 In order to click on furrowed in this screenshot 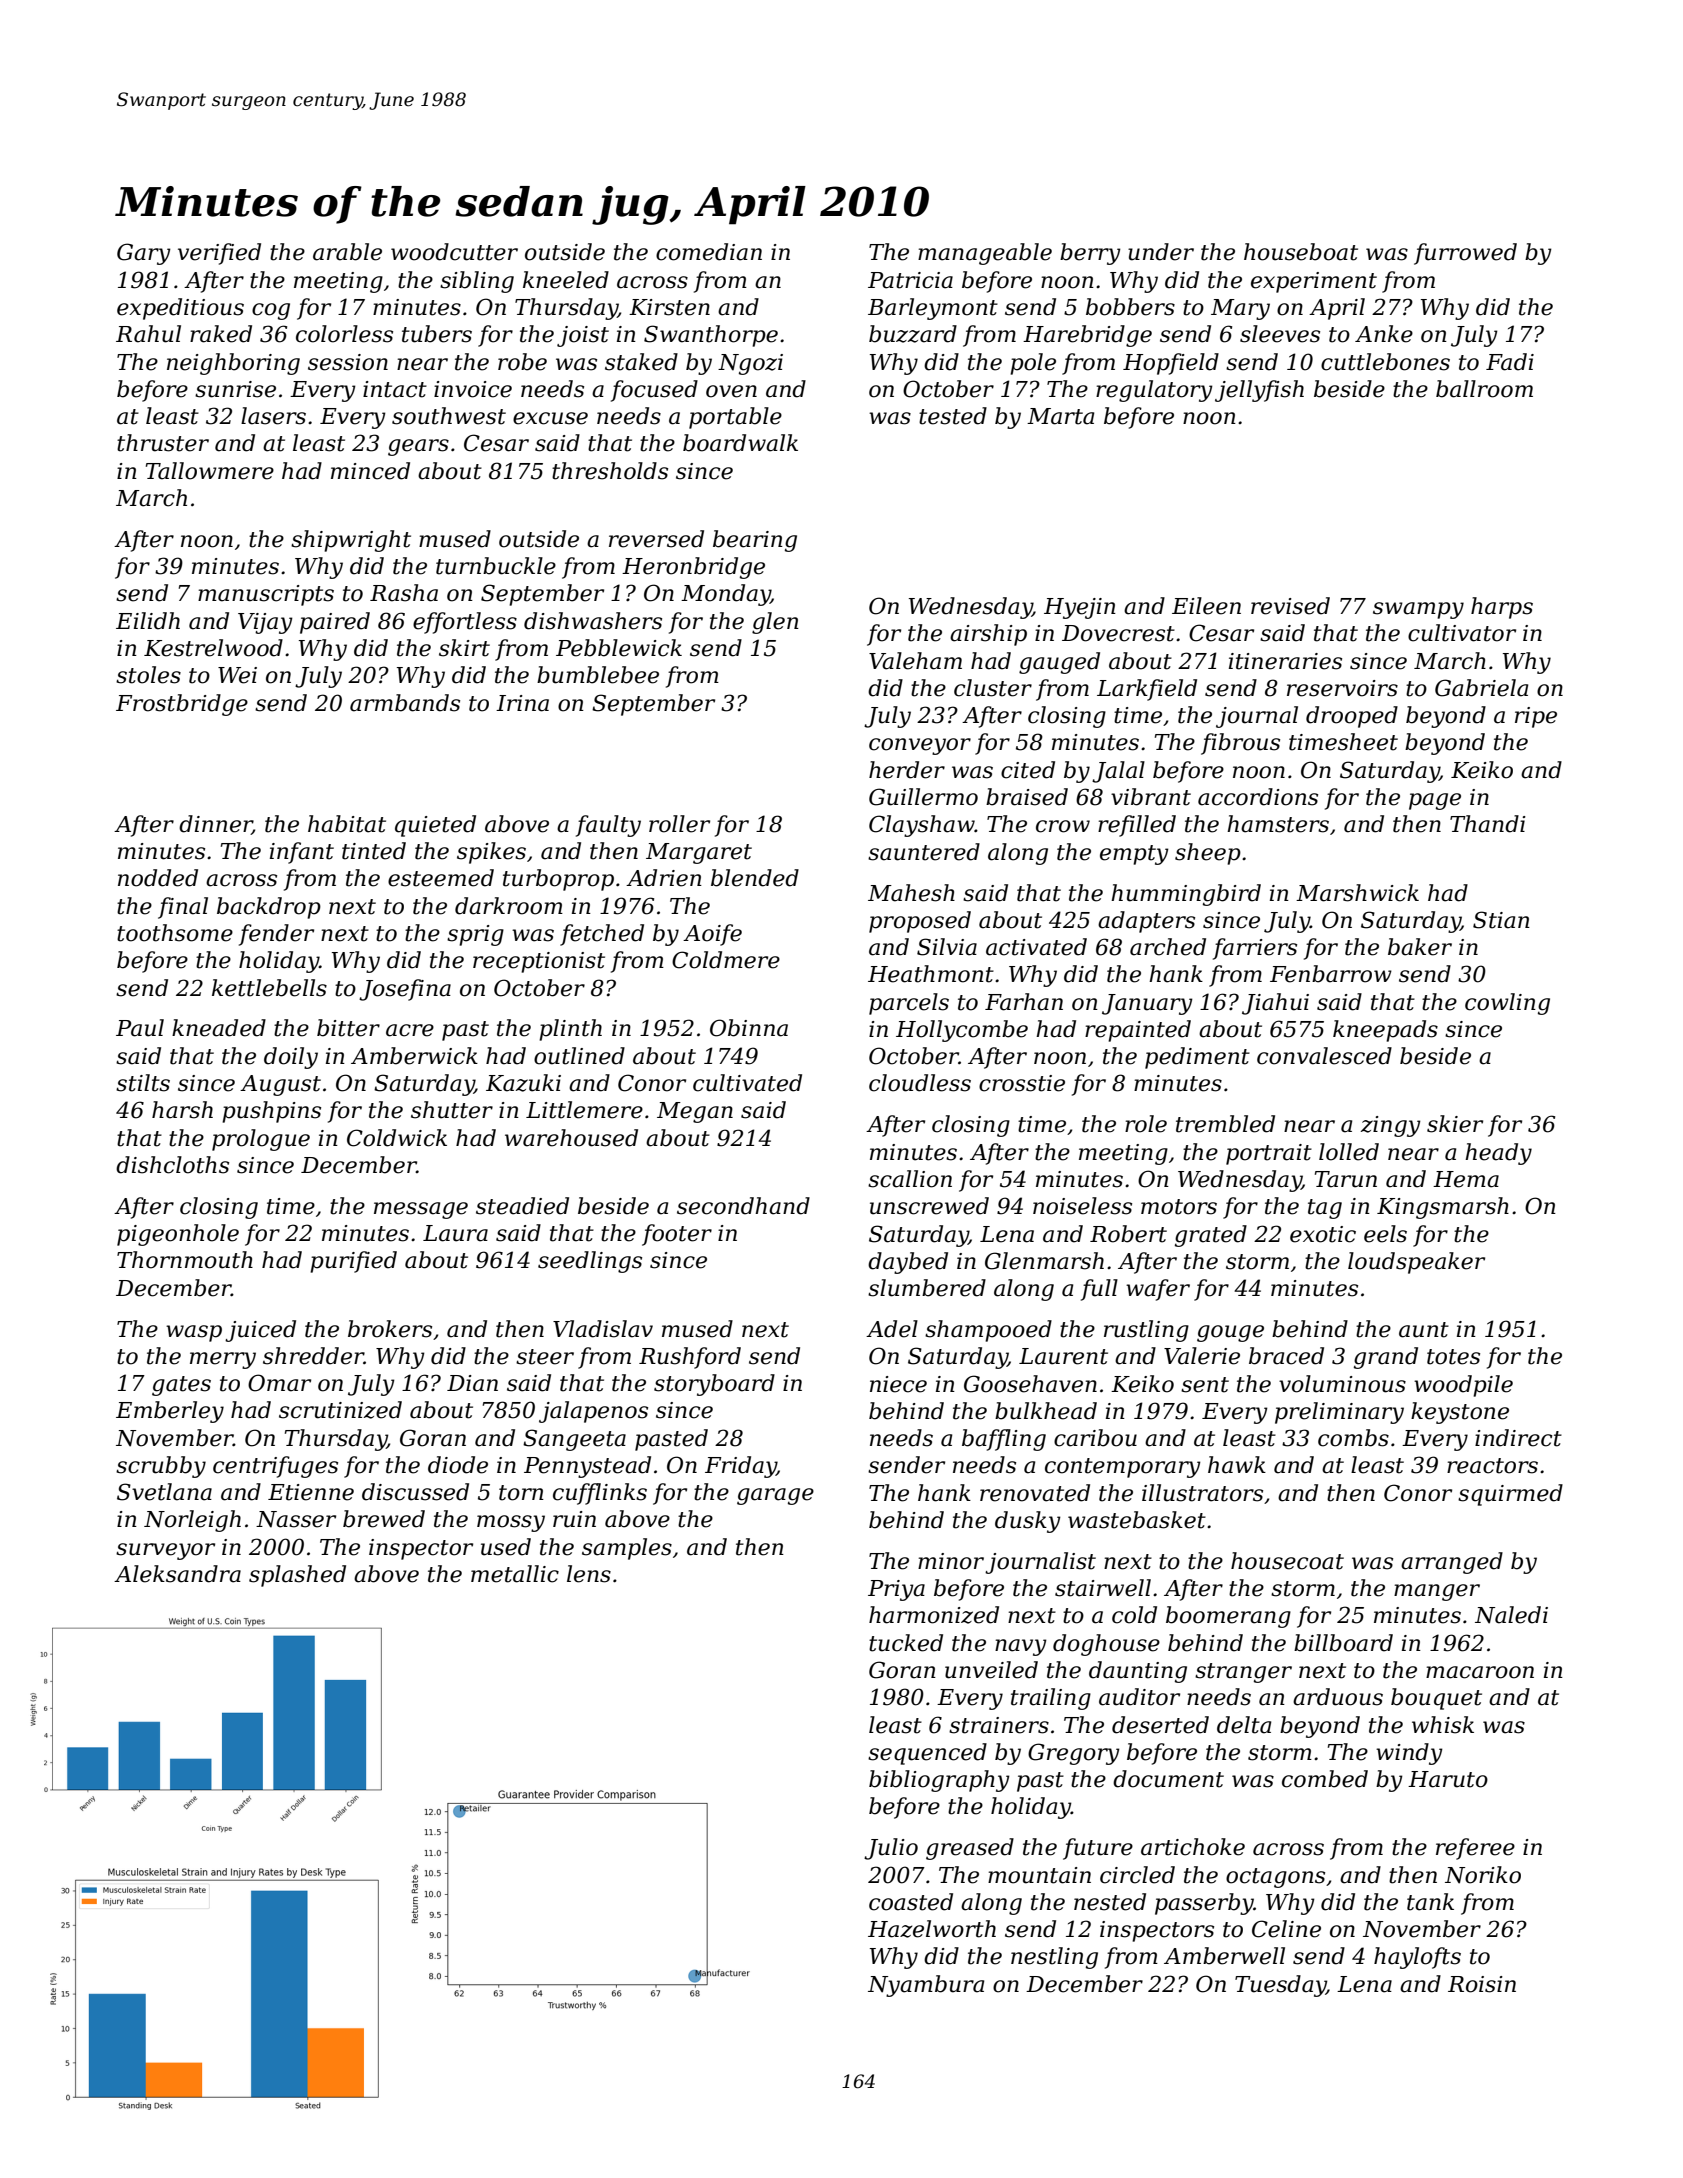, I will do `click(1465, 254)`.
